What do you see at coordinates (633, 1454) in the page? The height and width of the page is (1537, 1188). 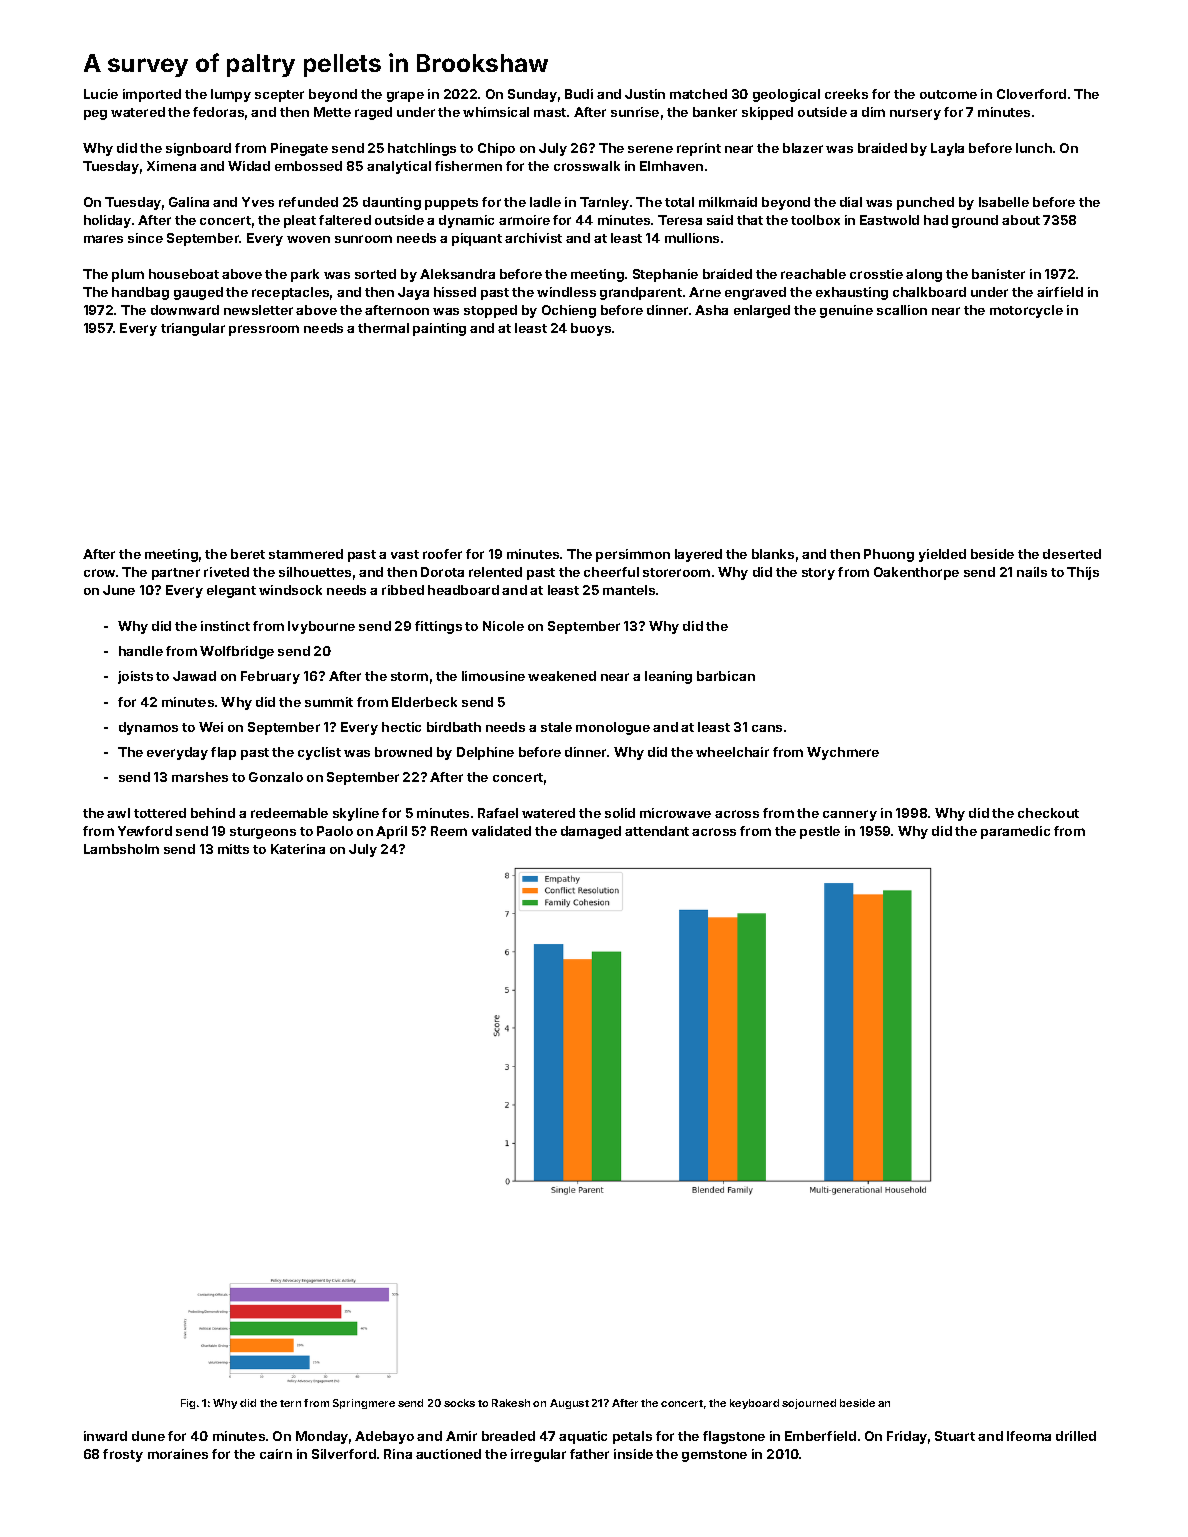 I see `inside` at bounding box center [633, 1454].
